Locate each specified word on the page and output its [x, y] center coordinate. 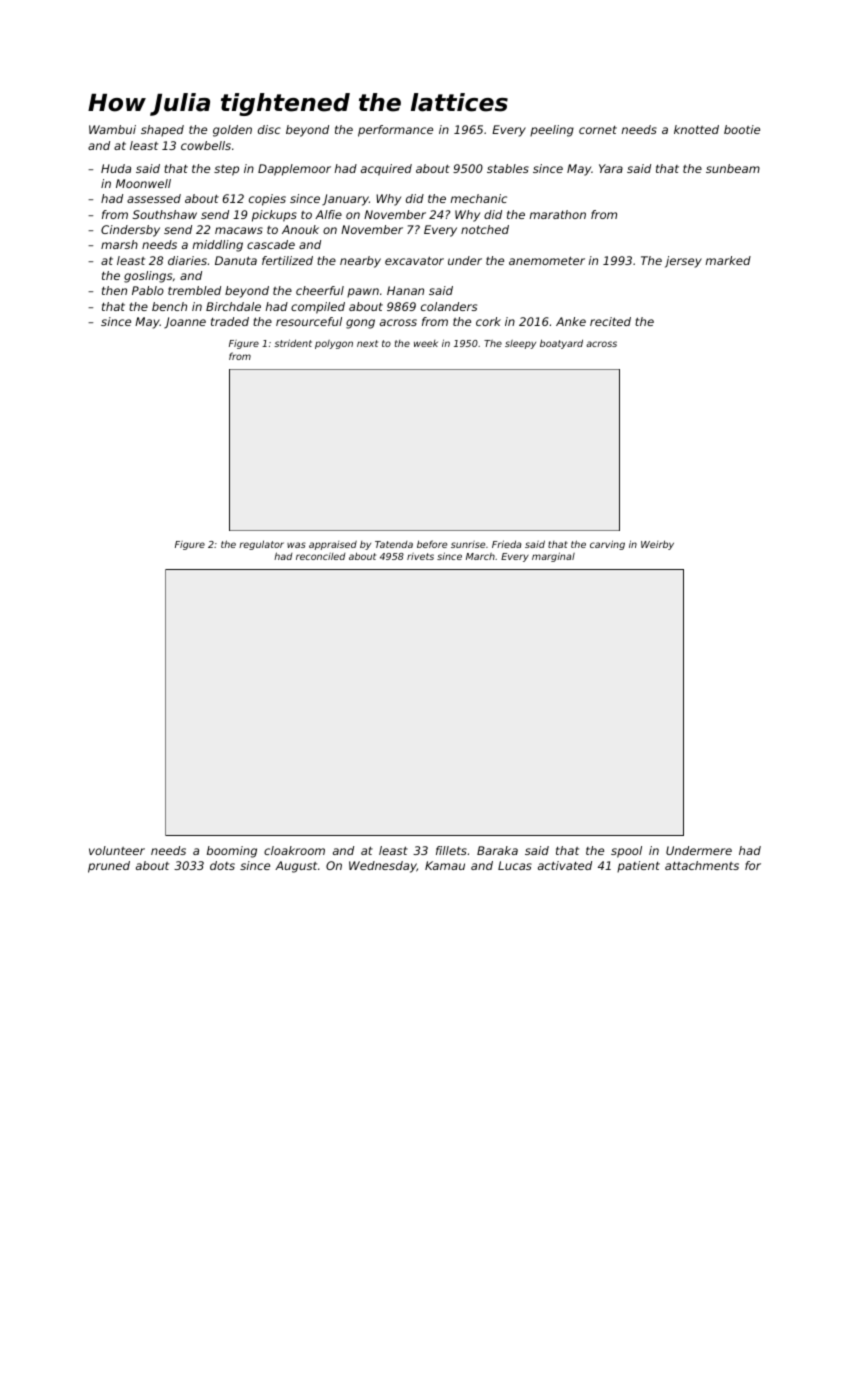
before [432, 544]
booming [232, 852]
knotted [696, 129]
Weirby [657, 545]
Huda [116, 168]
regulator [261, 545]
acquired [386, 170]
